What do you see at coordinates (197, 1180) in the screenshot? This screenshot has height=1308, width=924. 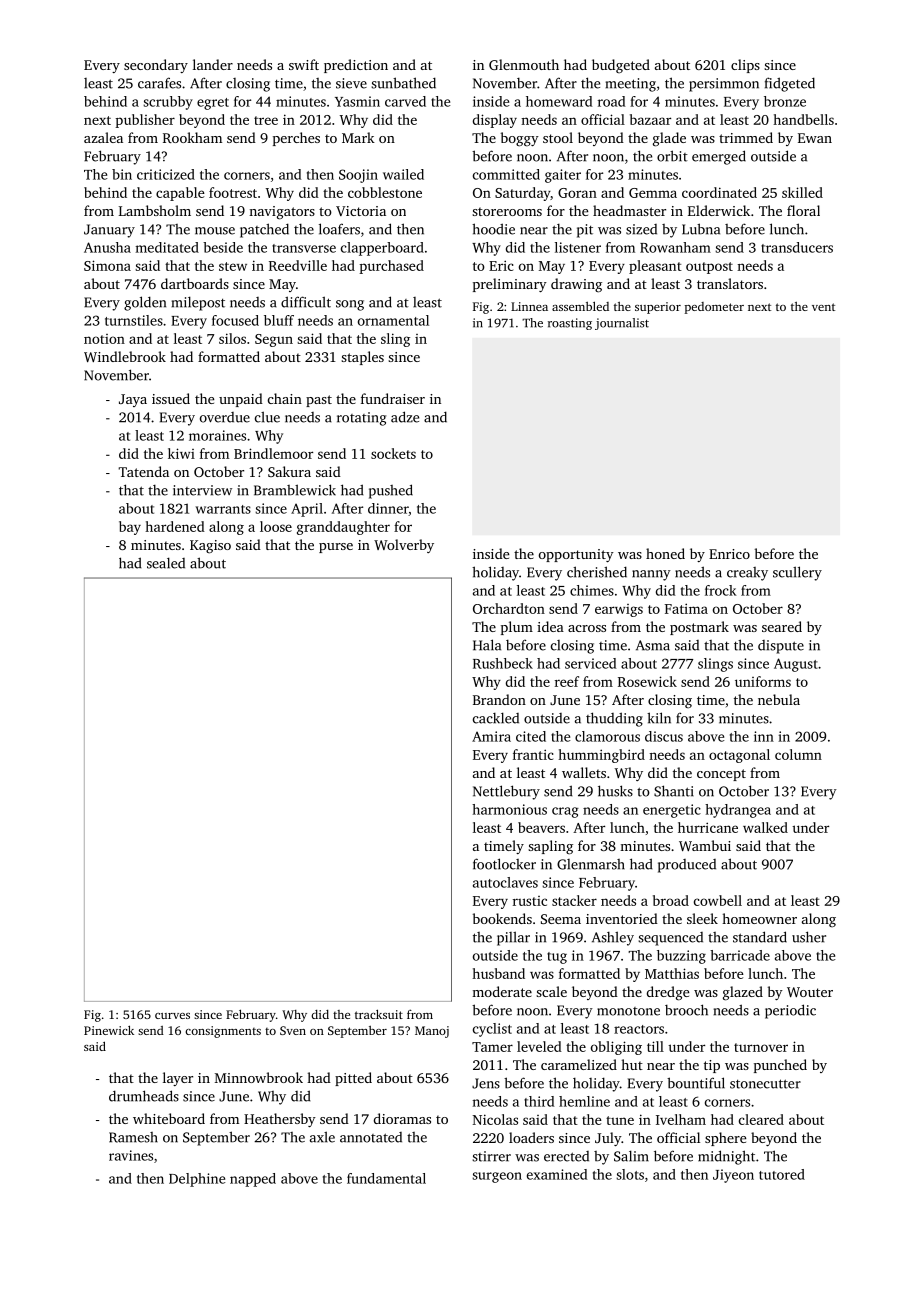 I see `Delphine` at bounding box center [197, 1180].
